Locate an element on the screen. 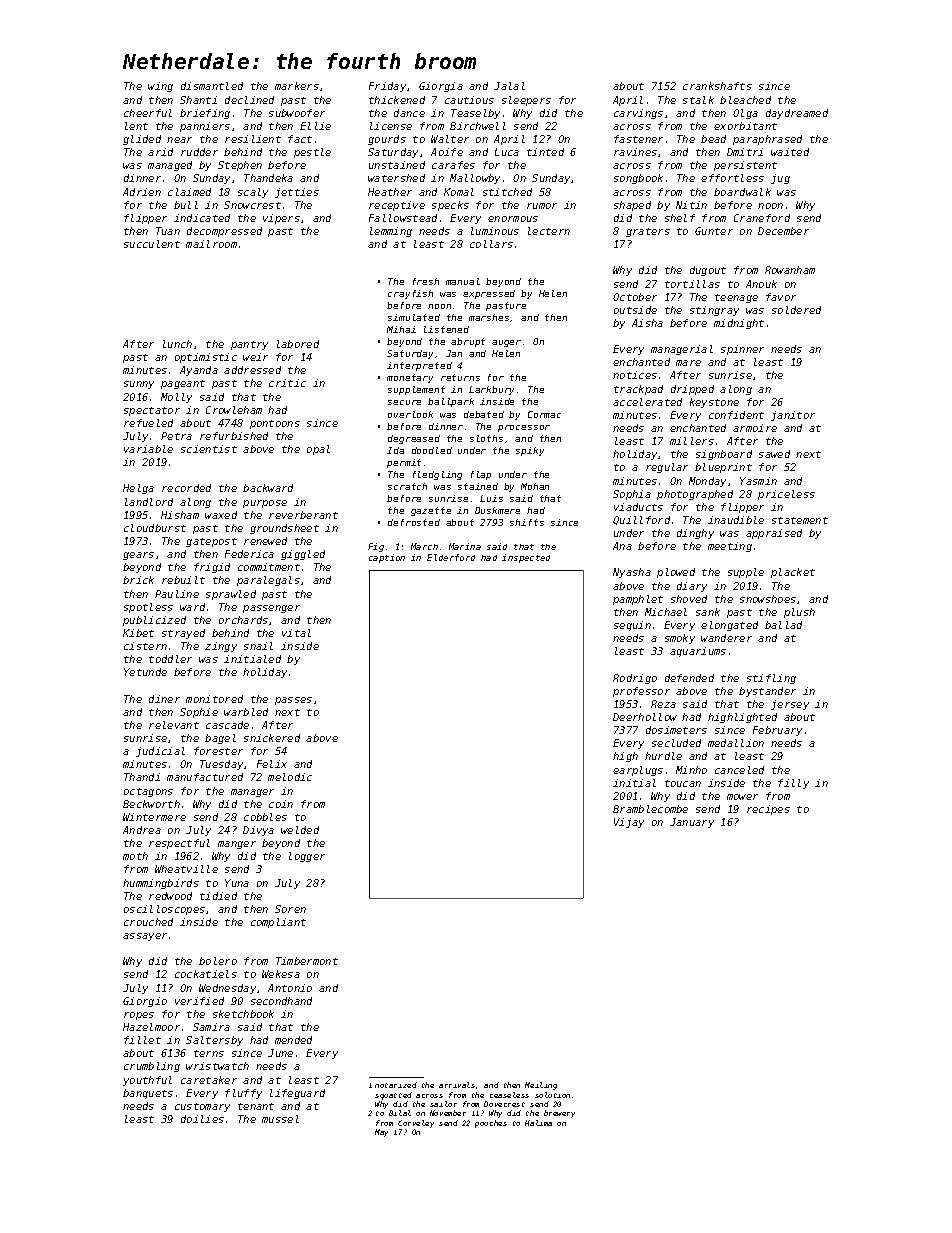 Image resolution: width=952 pixels, height=1233 pixels. caption is located at coordinates (387, 558).
